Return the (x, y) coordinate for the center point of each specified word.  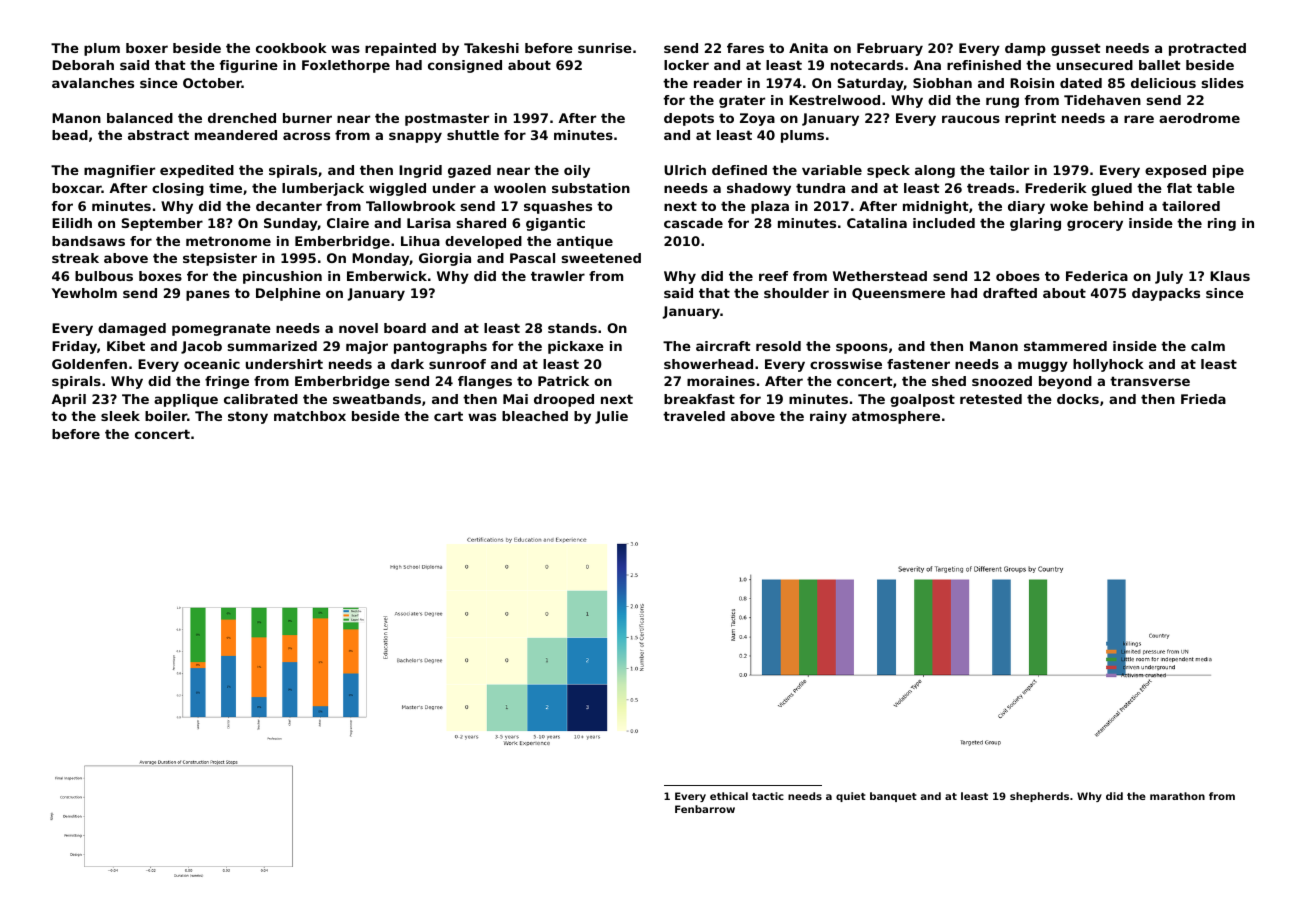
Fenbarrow (705, 809)
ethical (729, 796)
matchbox (310, 416)
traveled (694, 416)
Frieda (1203, 399)
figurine (248, 66)
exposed (1175, 171)
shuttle (473, 135)
